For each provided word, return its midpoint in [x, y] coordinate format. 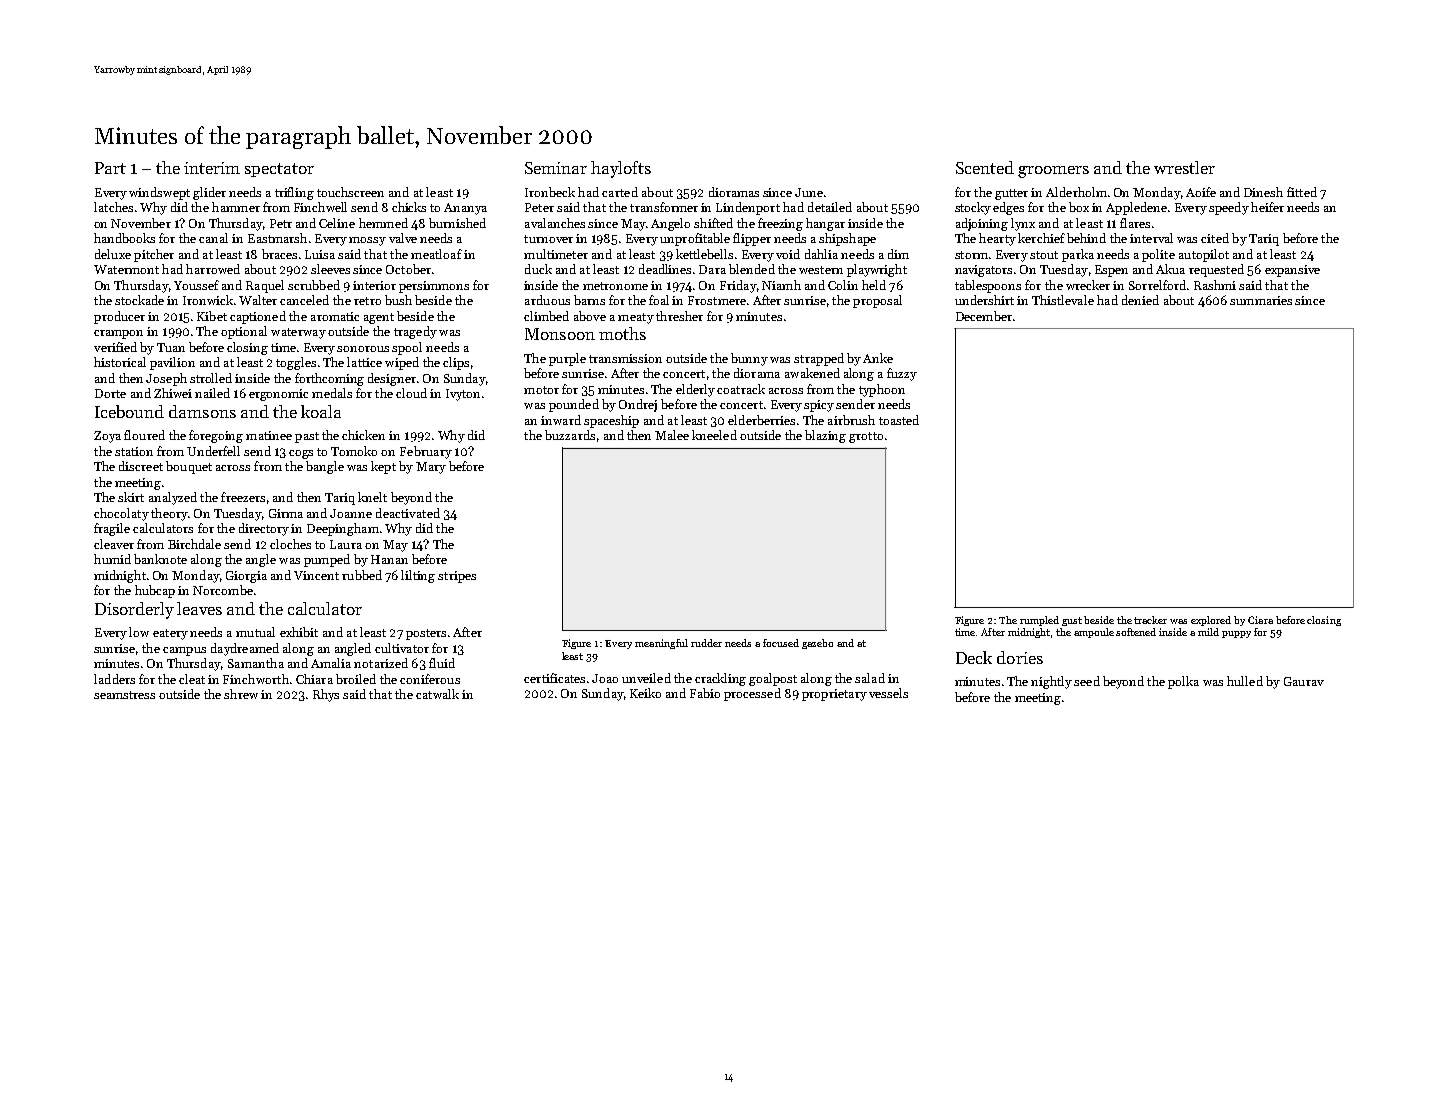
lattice [364, 362]
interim [212, 168]
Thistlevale [1063, 300]
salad [870, 678]
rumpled [1039, 621]
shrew [241, 694]
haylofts [621, 169]
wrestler [1184, 167]
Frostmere [717, 300]
